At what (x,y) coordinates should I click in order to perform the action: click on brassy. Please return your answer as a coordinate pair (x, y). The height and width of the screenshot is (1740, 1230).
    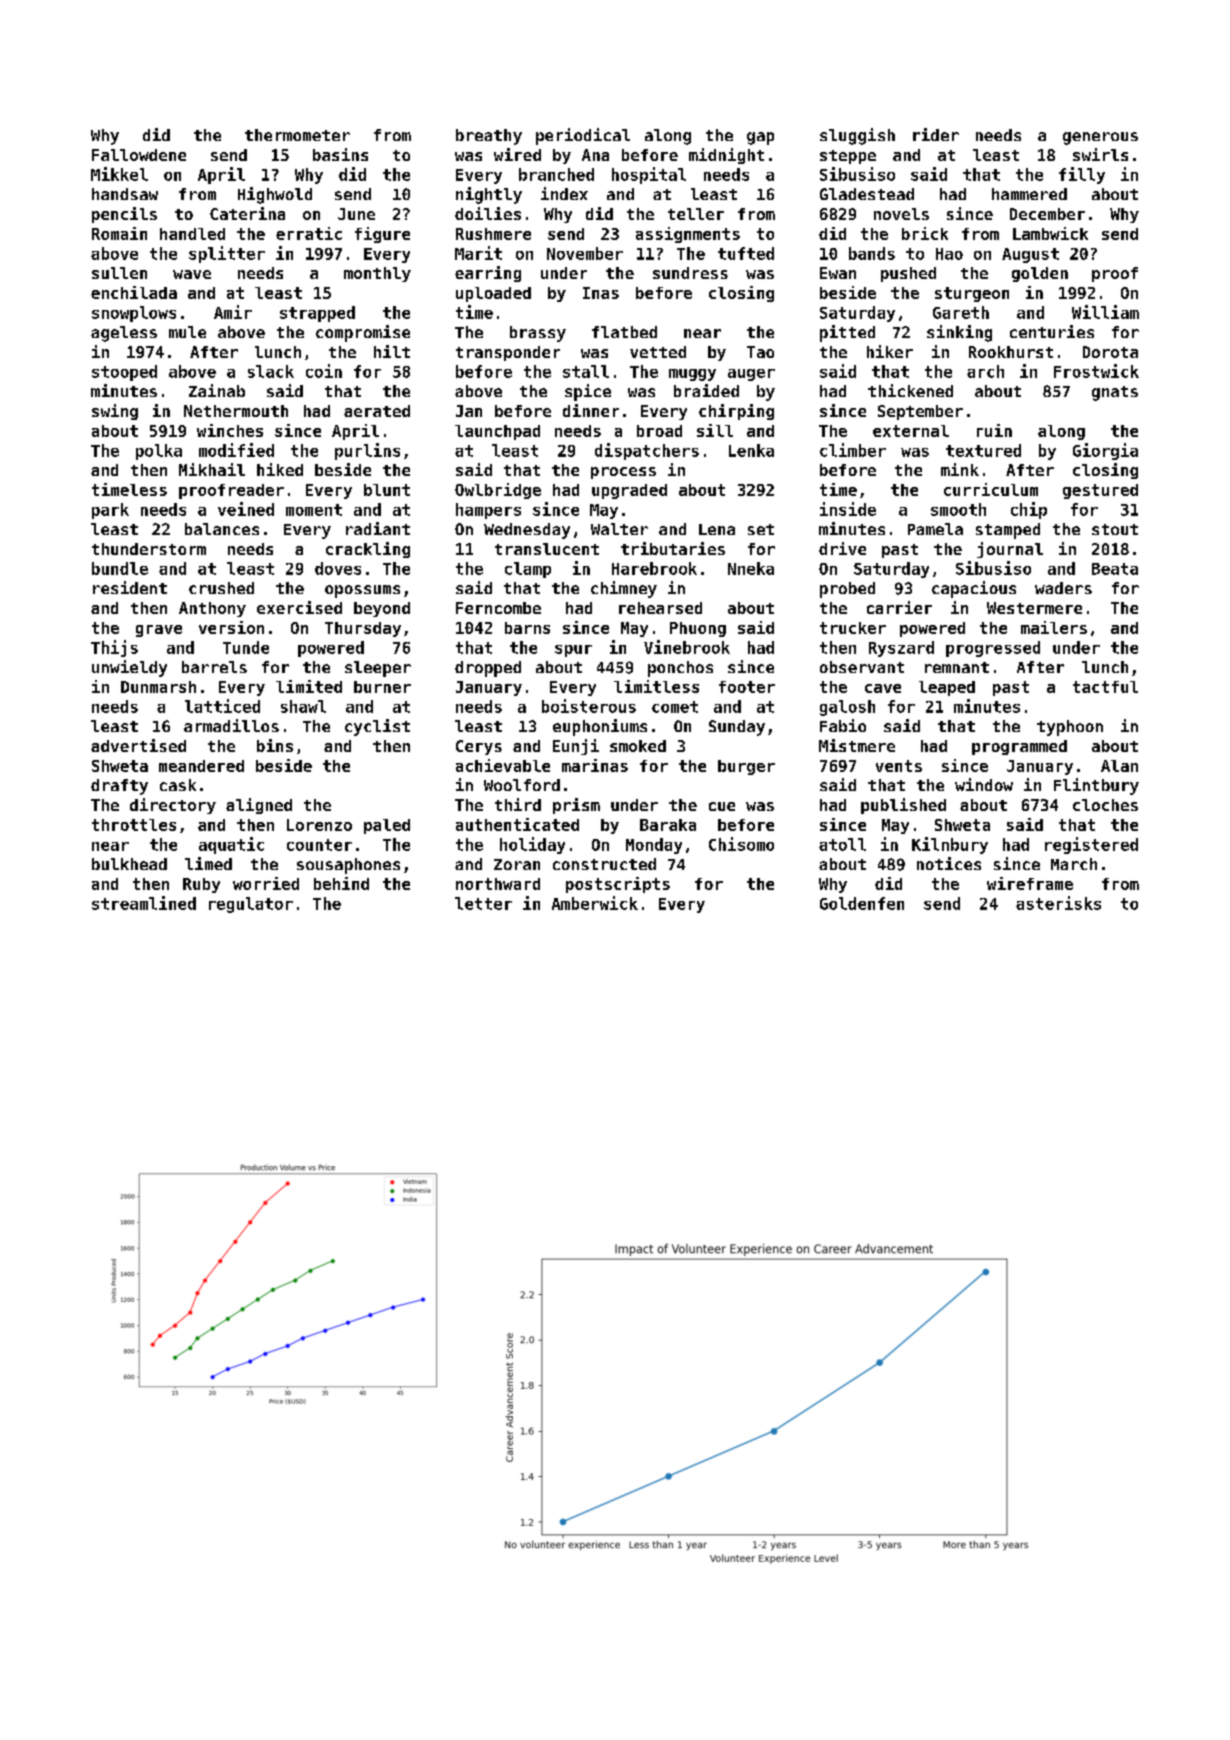
    Looking at the image, I should click on (538, 334).
